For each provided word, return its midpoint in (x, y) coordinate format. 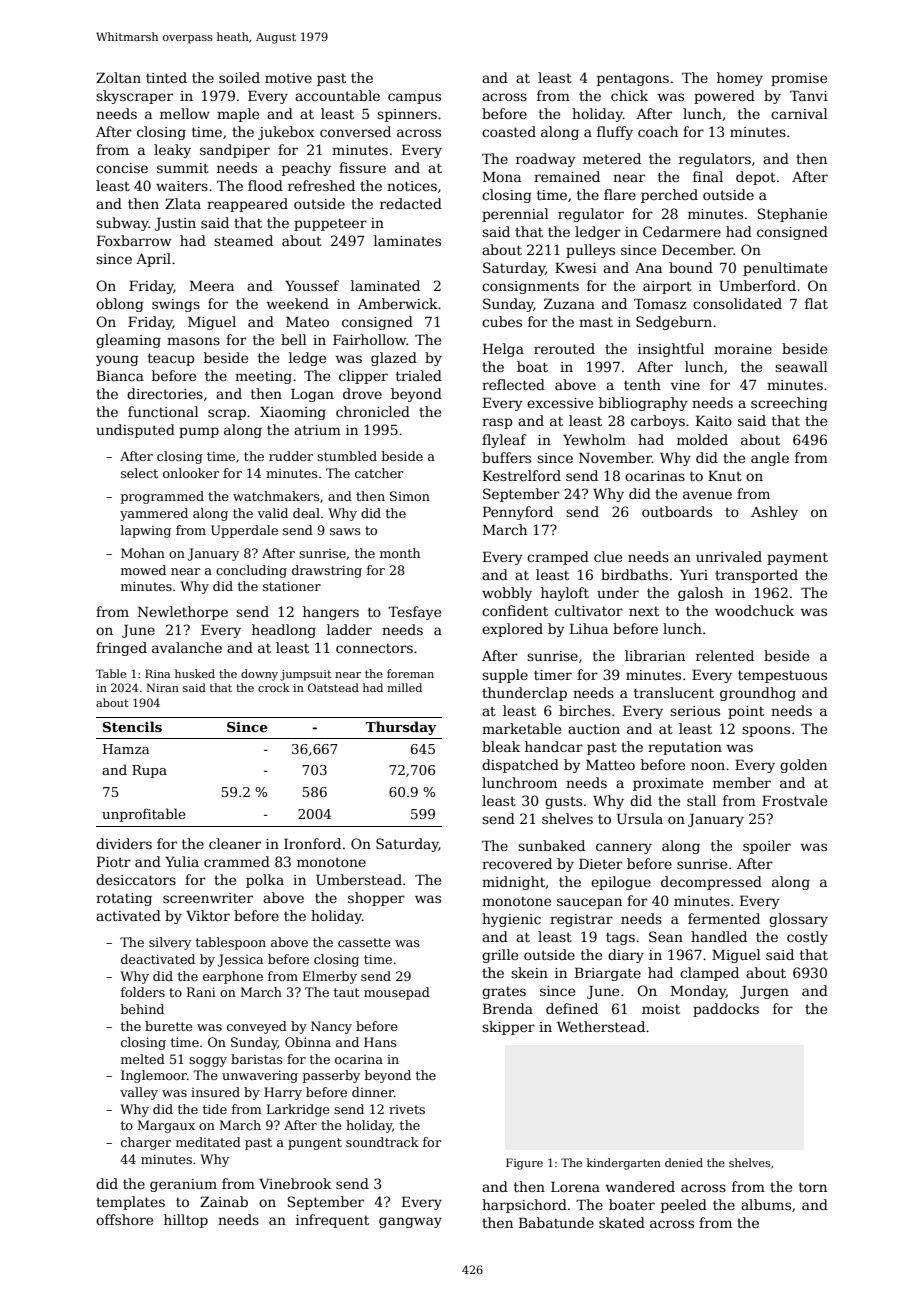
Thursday (400, 728)
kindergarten (624, 1164)
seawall (801, 366)
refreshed (321, 185)
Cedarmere (682, 231)
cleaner (235, 843)
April (153, 260)
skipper (508, 1028)
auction (594, 729)
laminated (385, 285)
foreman (410, 673)
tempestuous (782, 676)
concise (122, 168)
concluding (251, 571)
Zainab (224, 1201)
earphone (233, 977)
